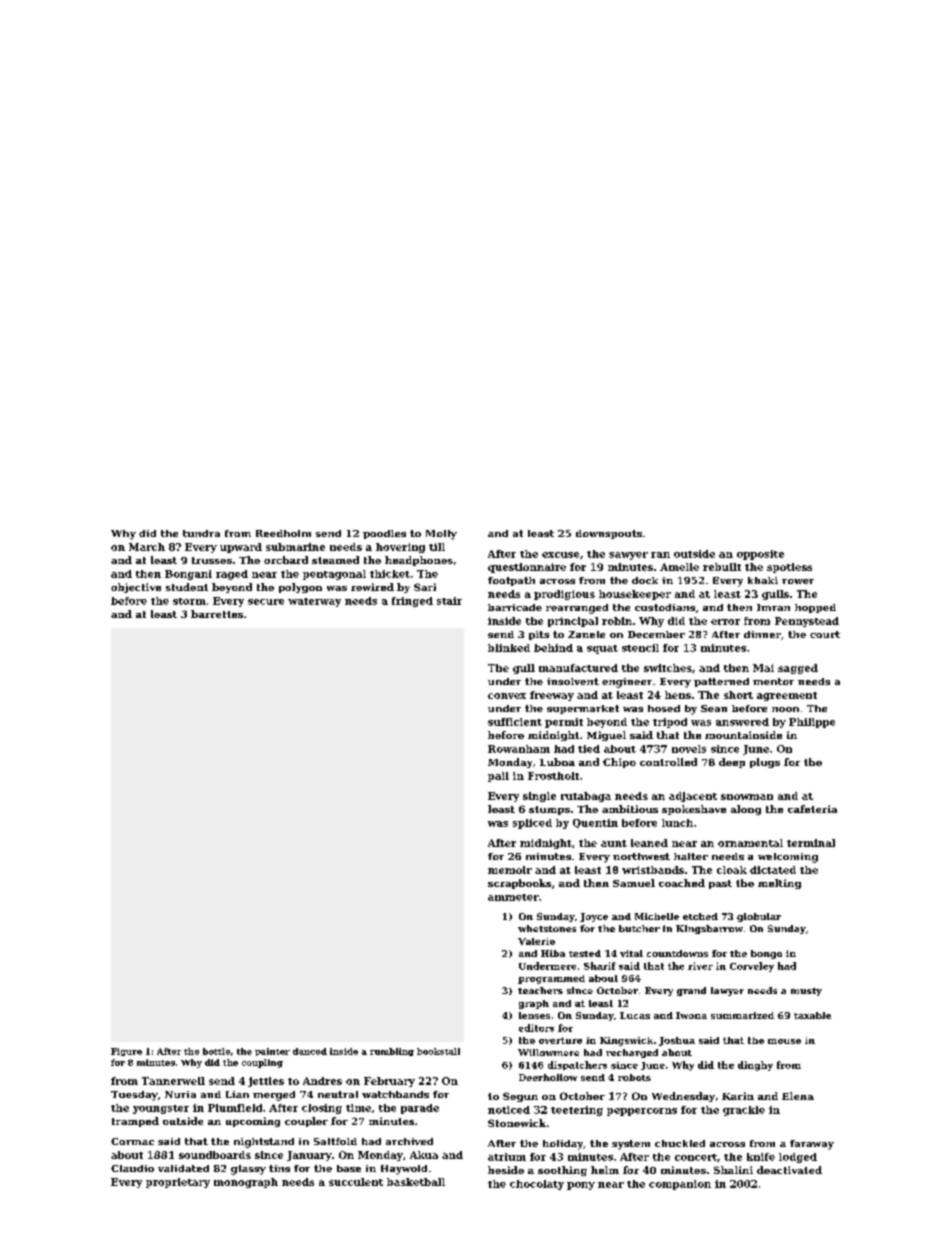  What do you see at coordinates (392, 1052) in the screenshot?
I see `rumbling` at bounding box center [392, 1052].
